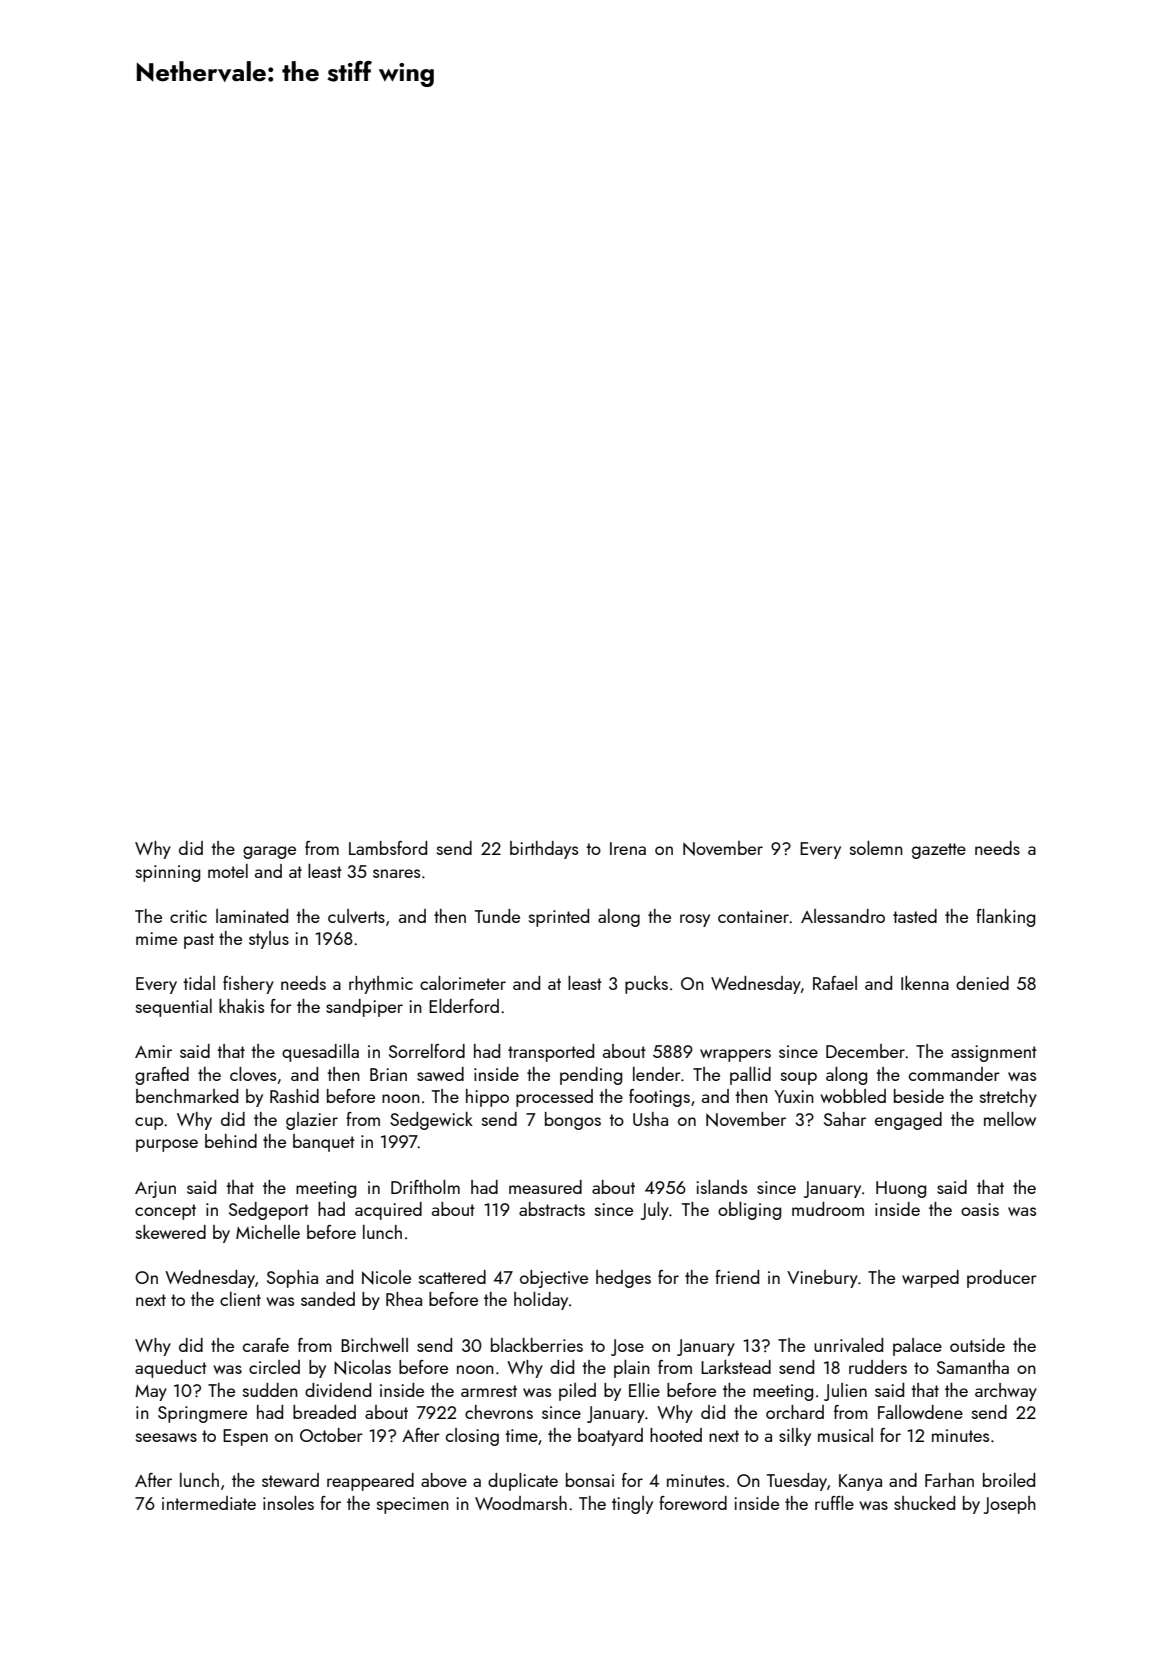 This screenshot has height=1657, width=1172. What do you see at coordinates (544, 850) in the screenshot?
I see `birthdays` at bounding box center [544, 850].
